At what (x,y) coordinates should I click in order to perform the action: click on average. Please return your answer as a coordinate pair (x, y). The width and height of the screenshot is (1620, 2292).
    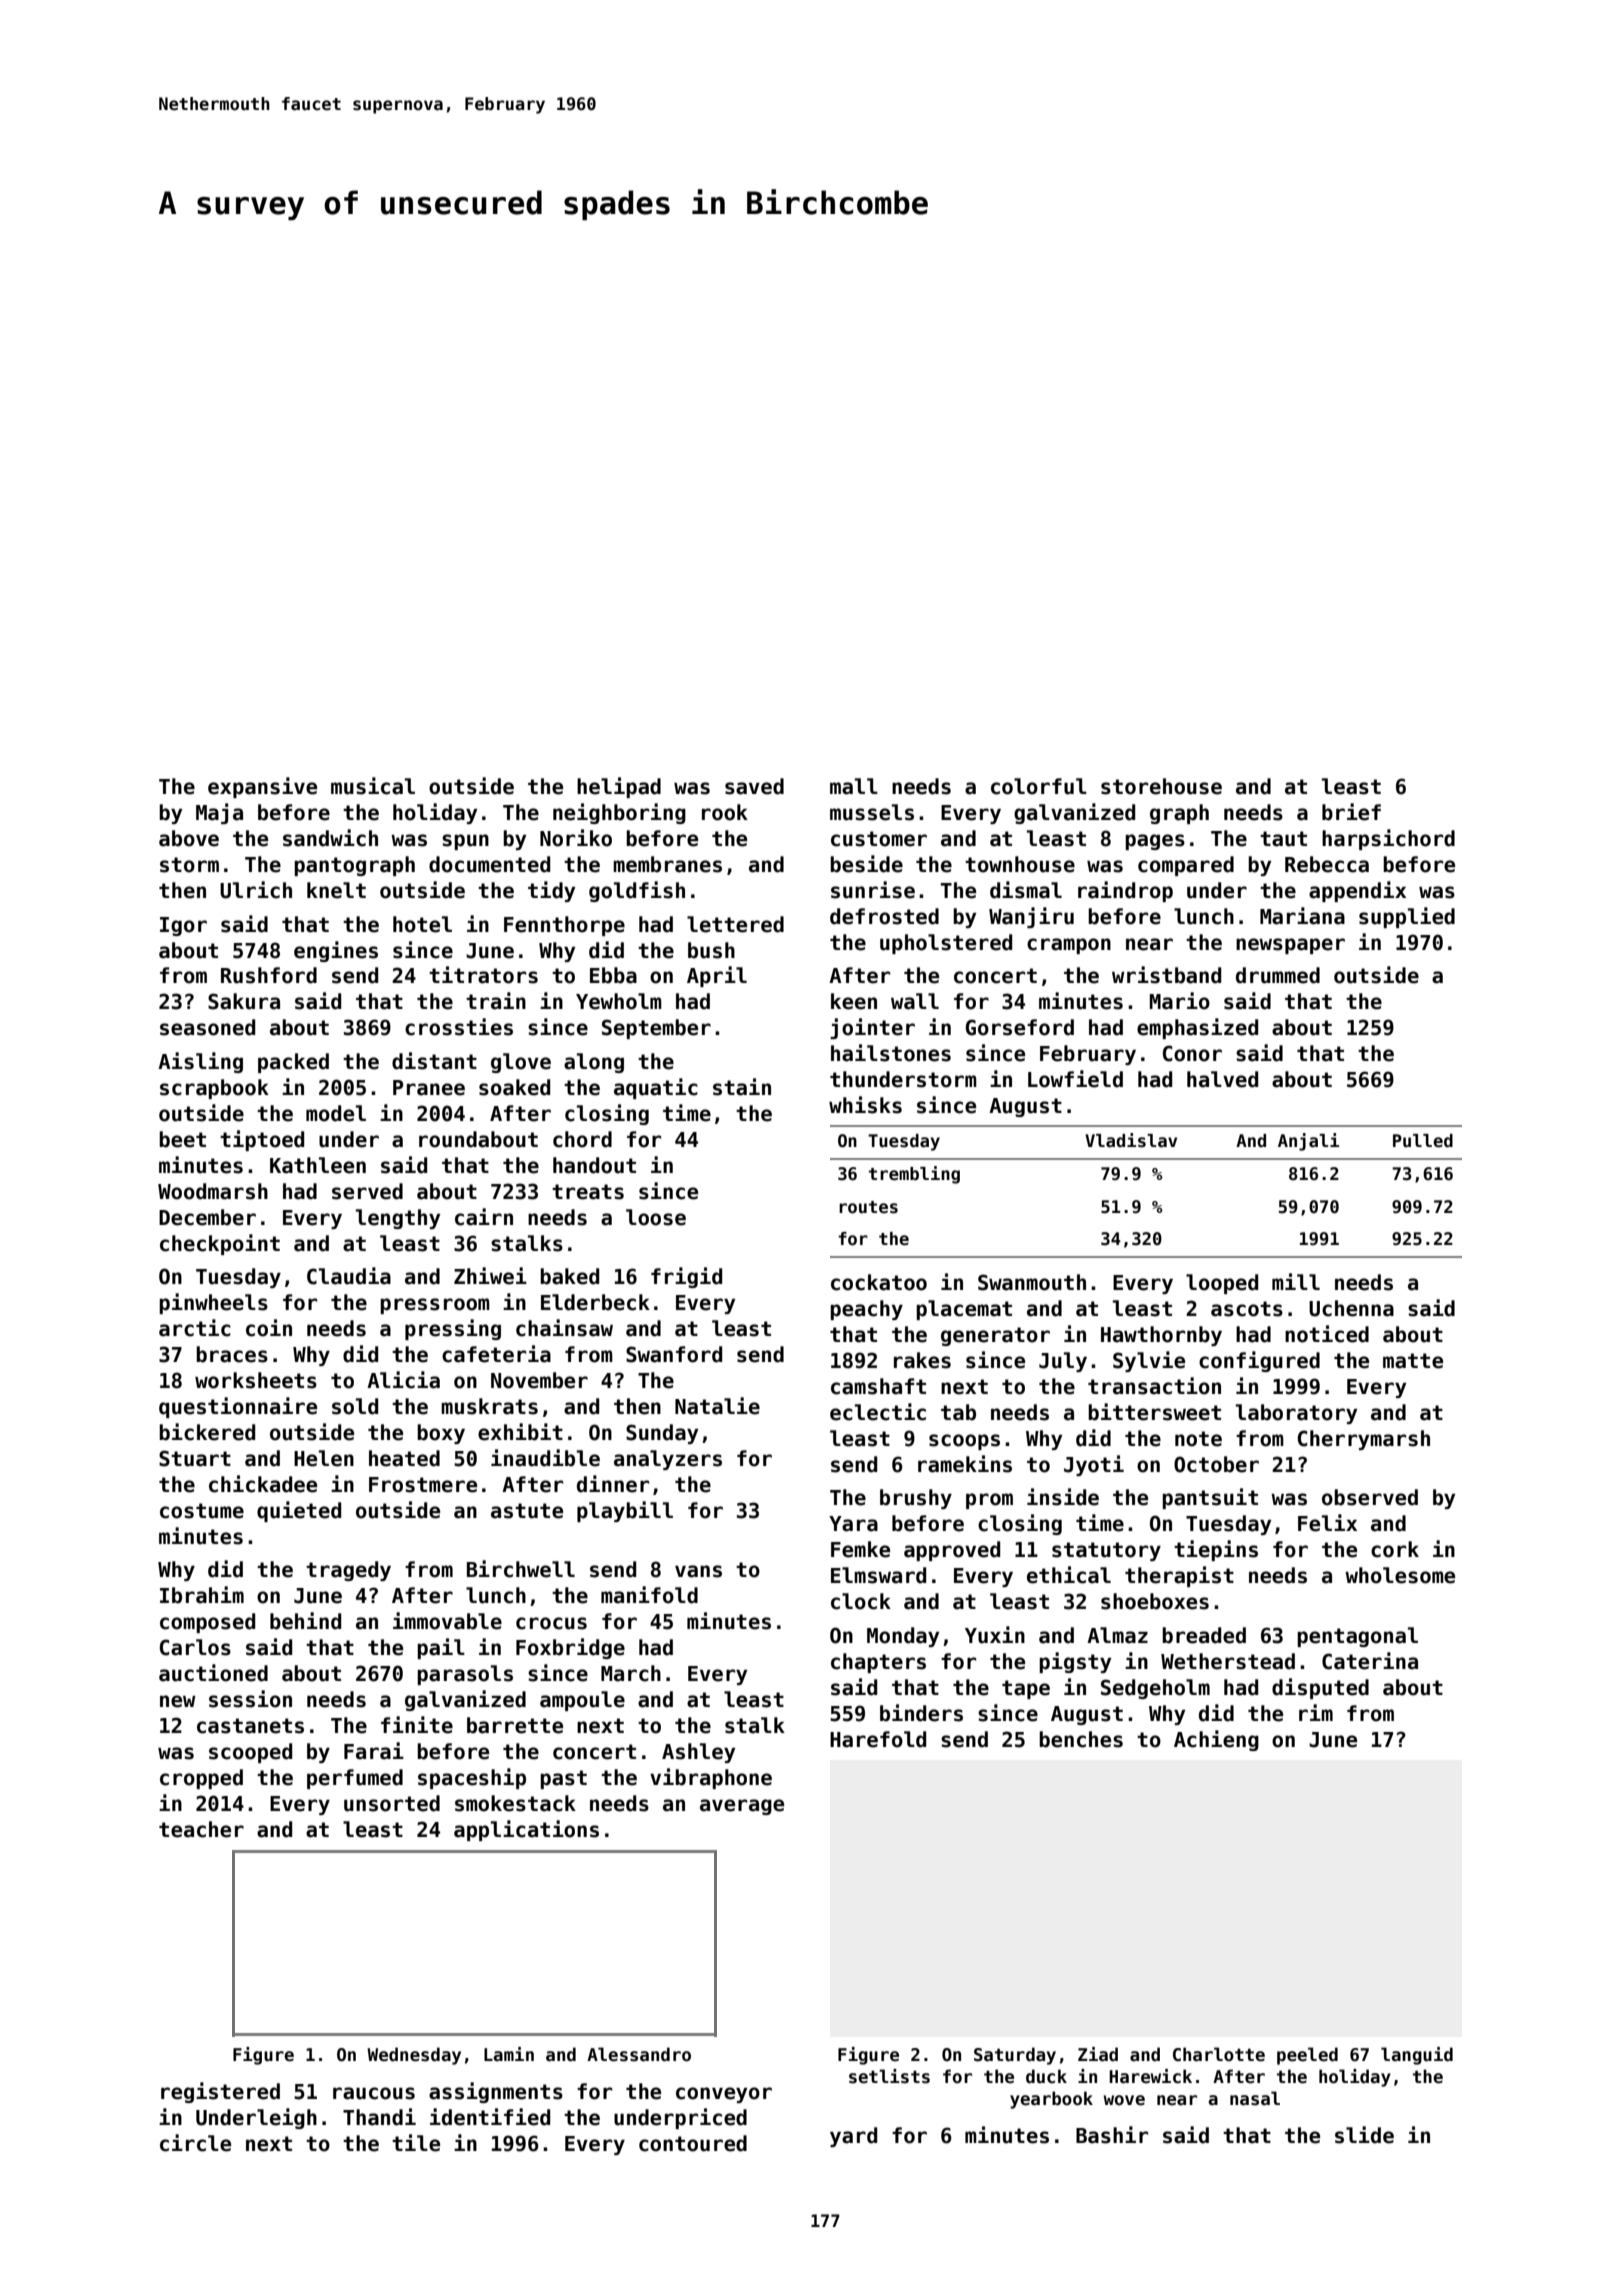
    Looking at the image, I should click on (742, 1807).
